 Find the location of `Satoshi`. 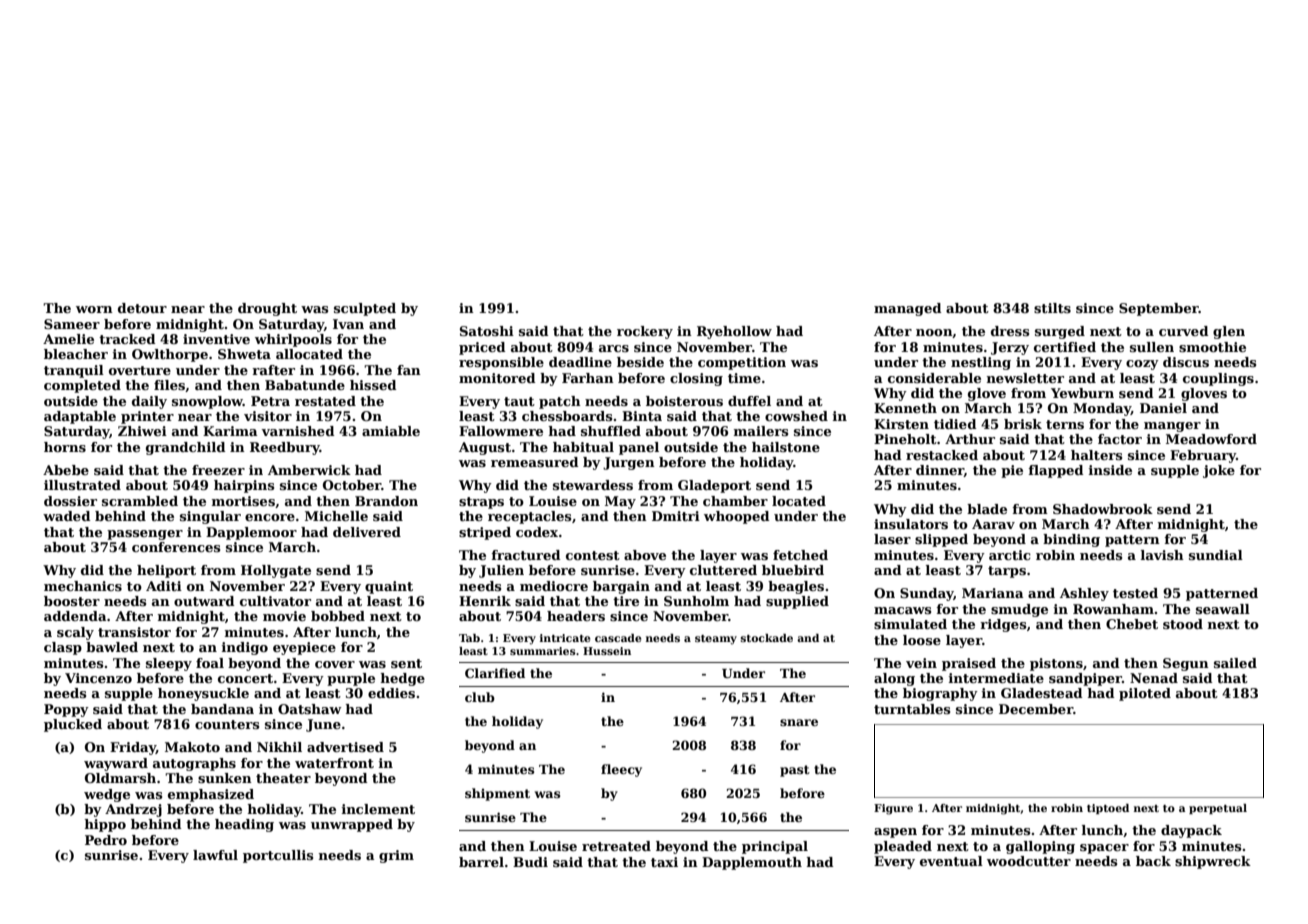

Satoshi is located at coordinates (487, 331).
